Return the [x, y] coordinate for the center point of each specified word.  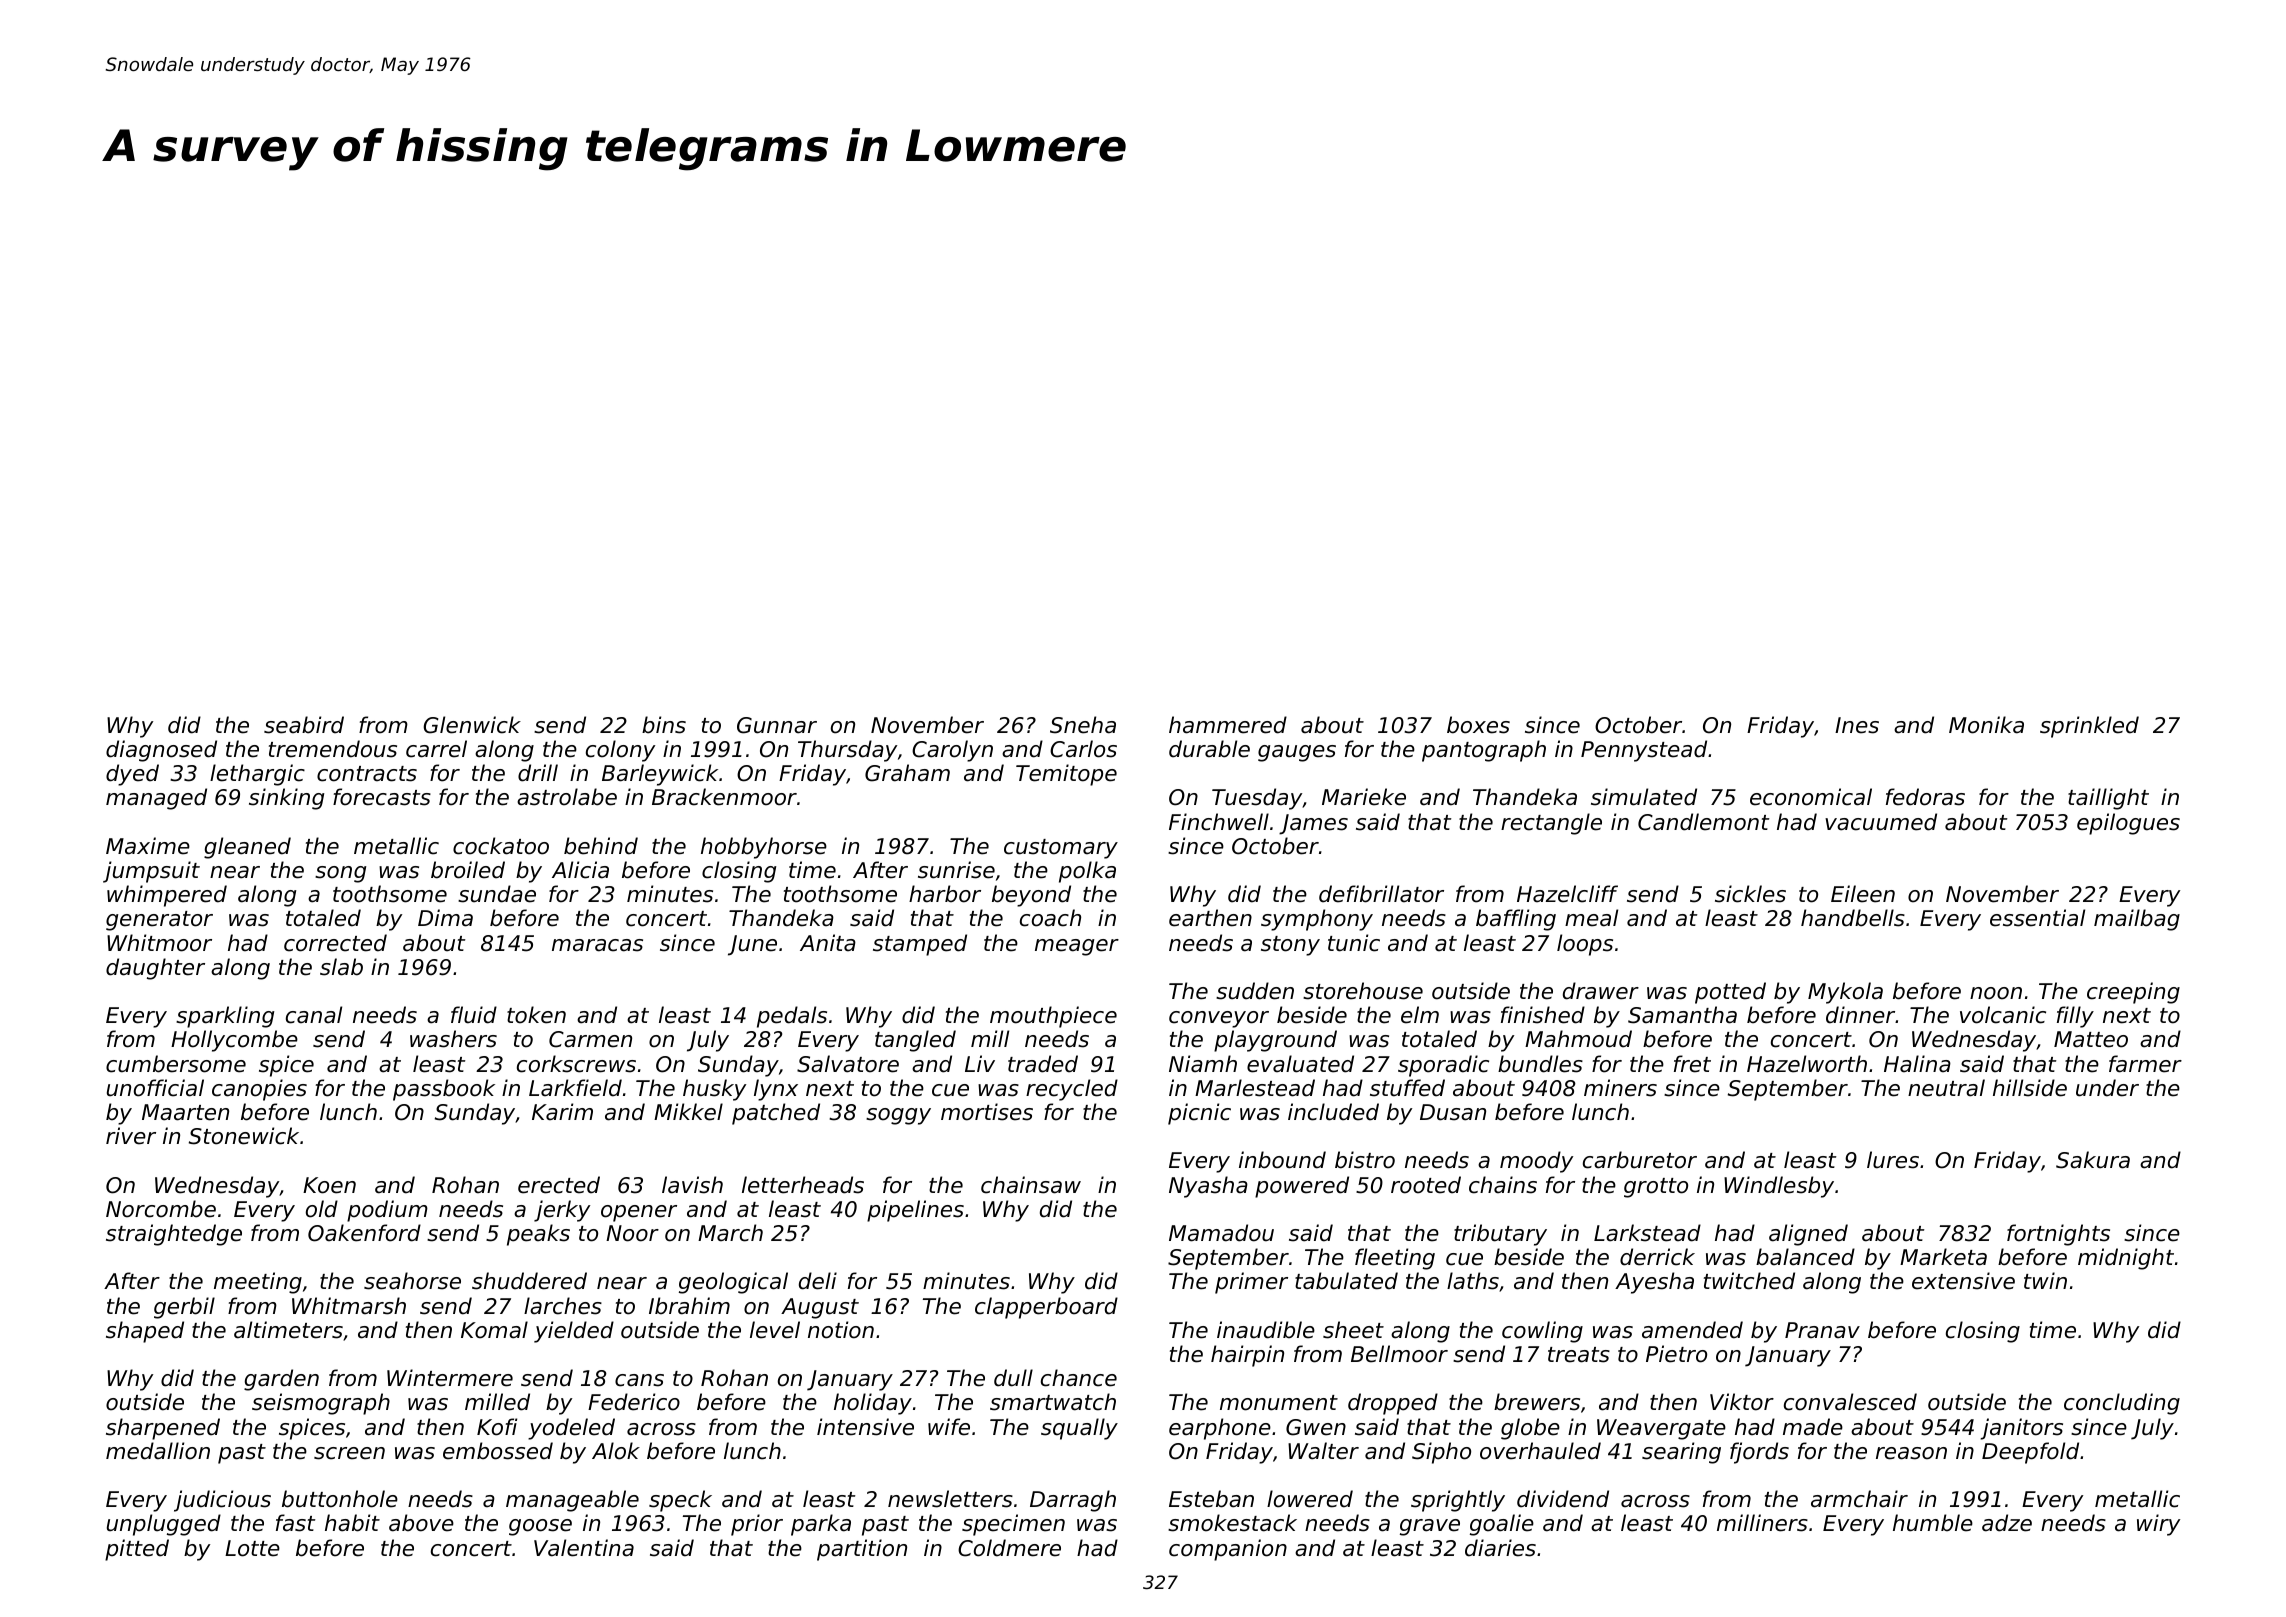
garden [281, 1380]
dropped [1393, 1404]
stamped [920, 945]
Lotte [252, 1548]
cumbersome [176, 1064]
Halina [1917, 1064]
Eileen [1863, 894]
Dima [445, 918]
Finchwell [1219, 822]
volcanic [2003, 1015]
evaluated [1300, 1064]
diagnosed [161, 751]
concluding [2122, 1404]
